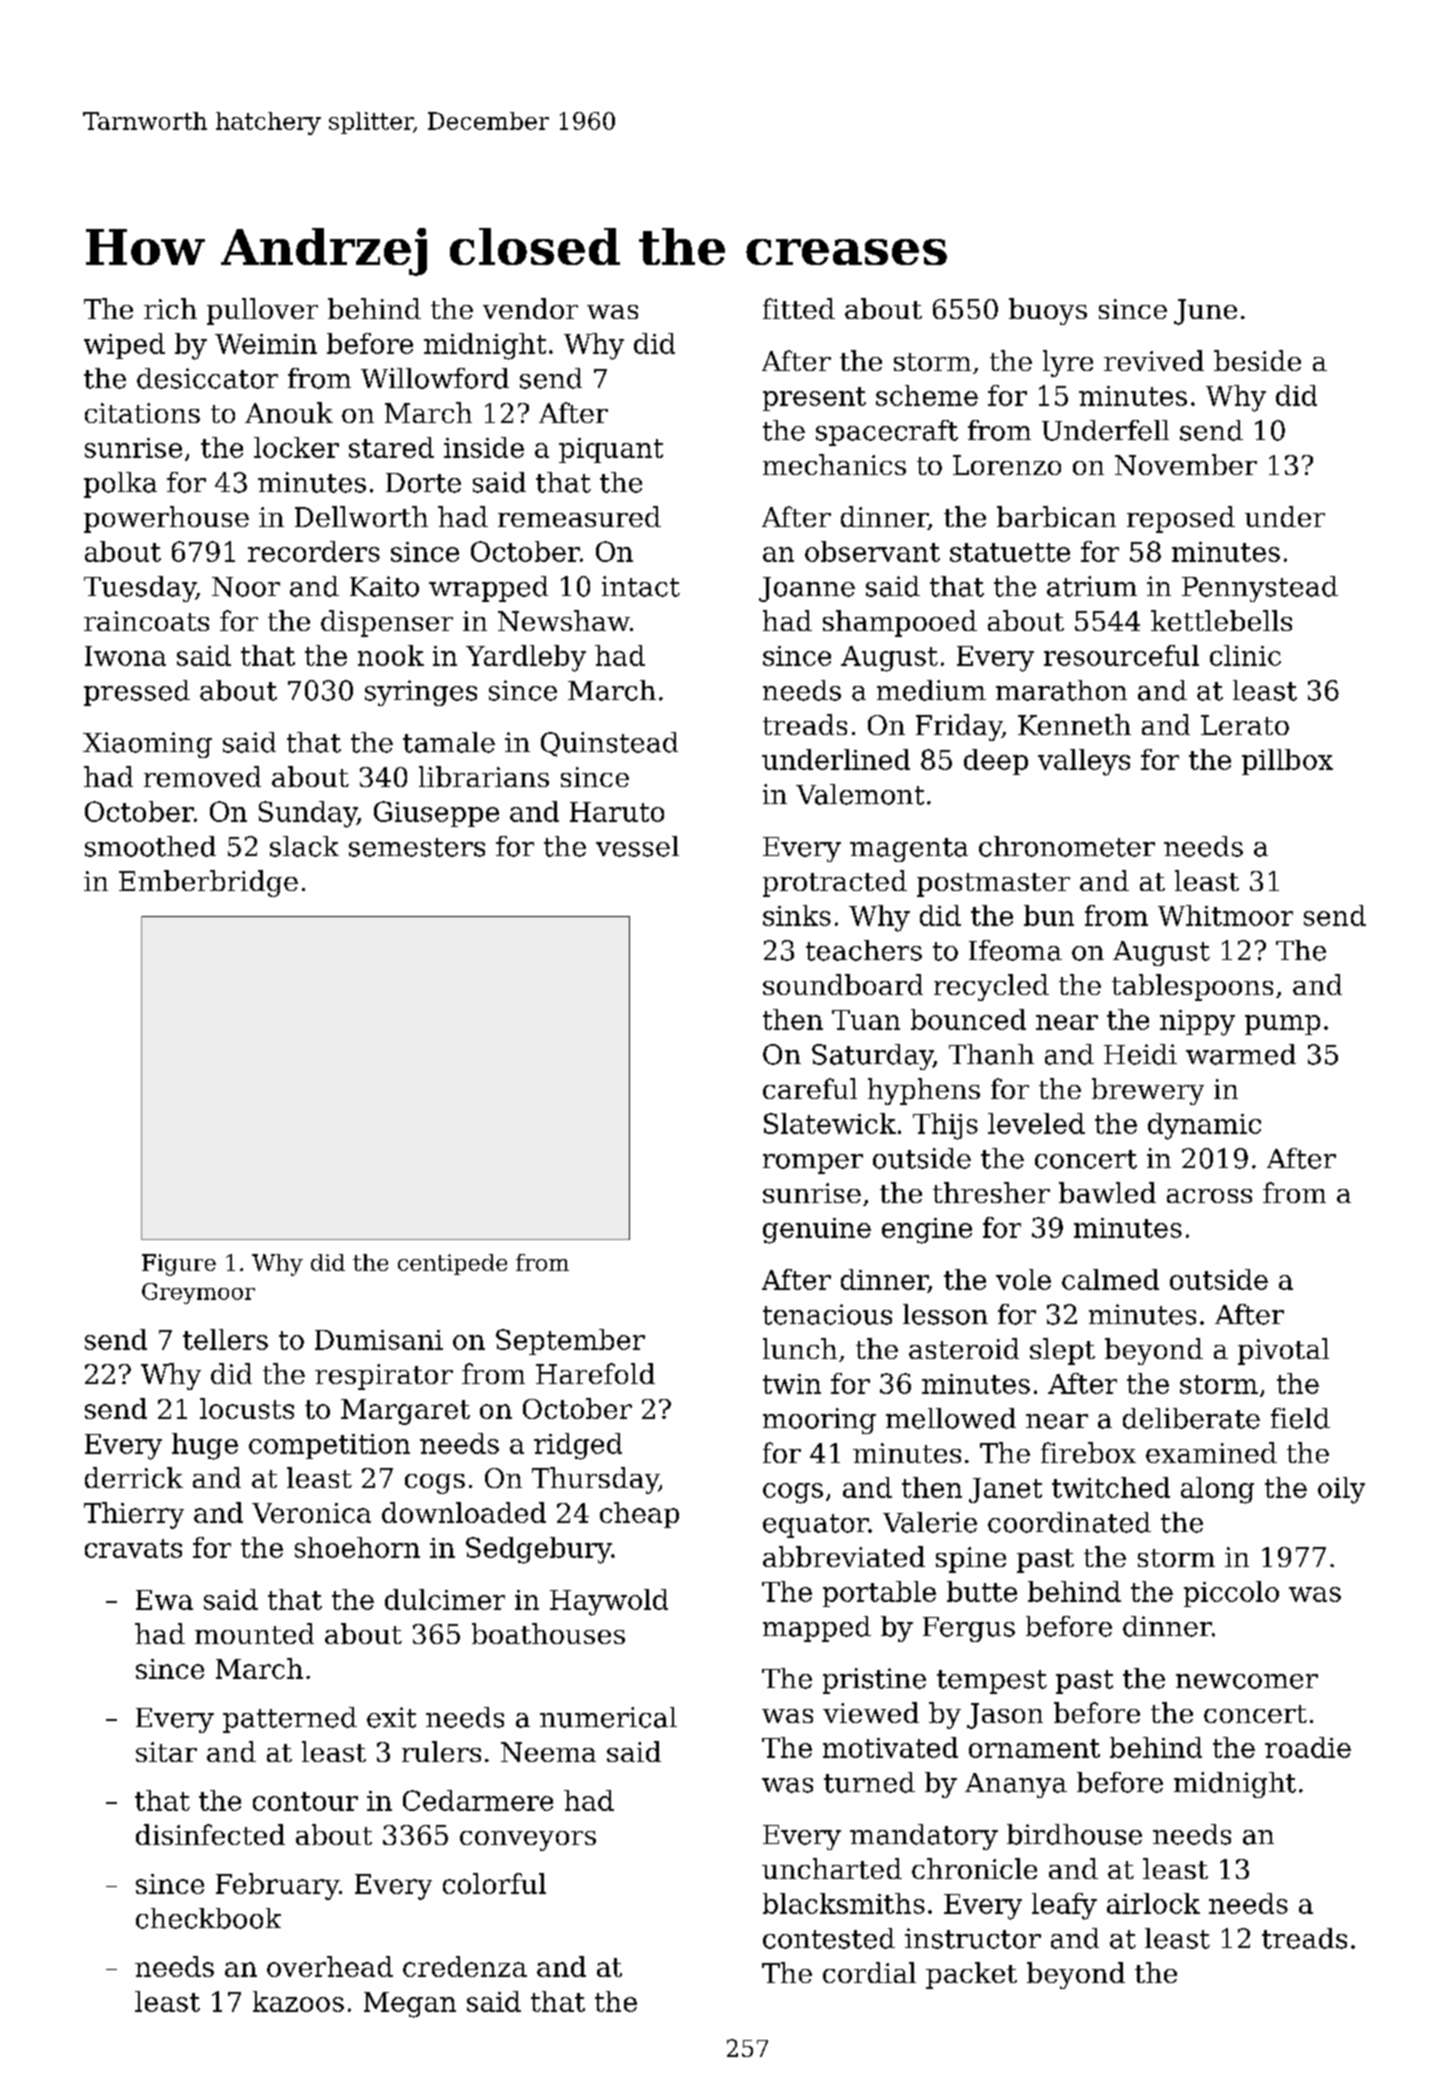  What do you see at coordinates (124, 346) in the image?
I see `wiped` at bounding box center [124, 346].
